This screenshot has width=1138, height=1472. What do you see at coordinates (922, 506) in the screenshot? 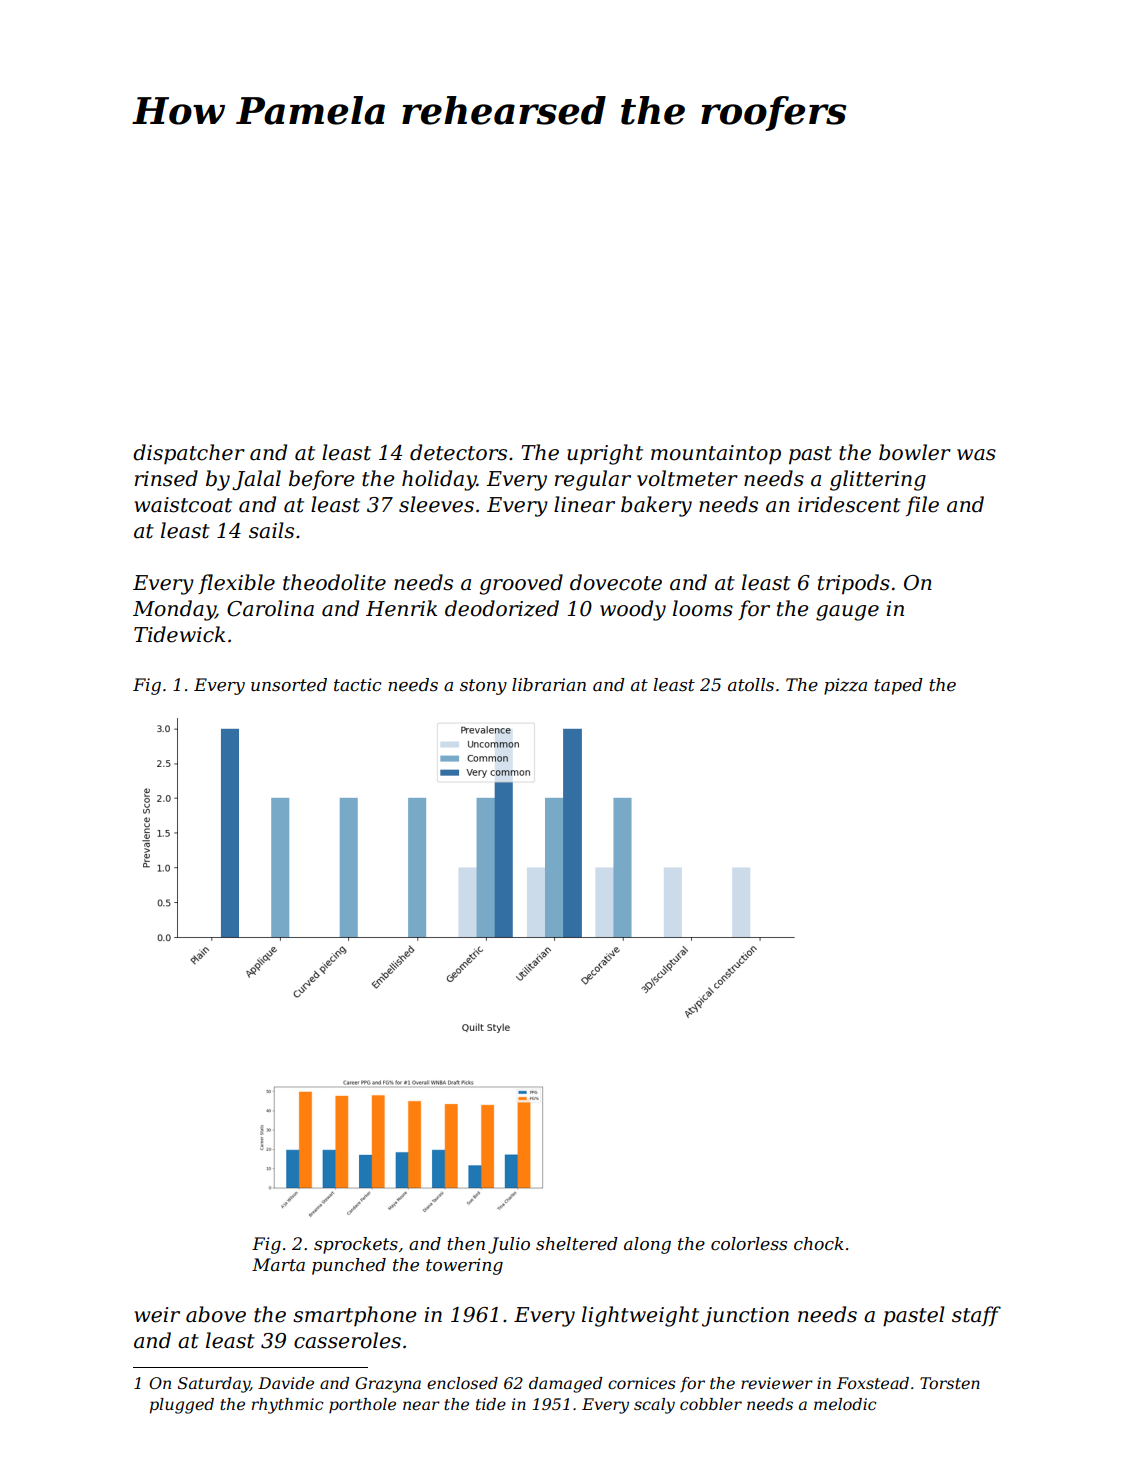
I see `file` at bounding box center [922, 506].
